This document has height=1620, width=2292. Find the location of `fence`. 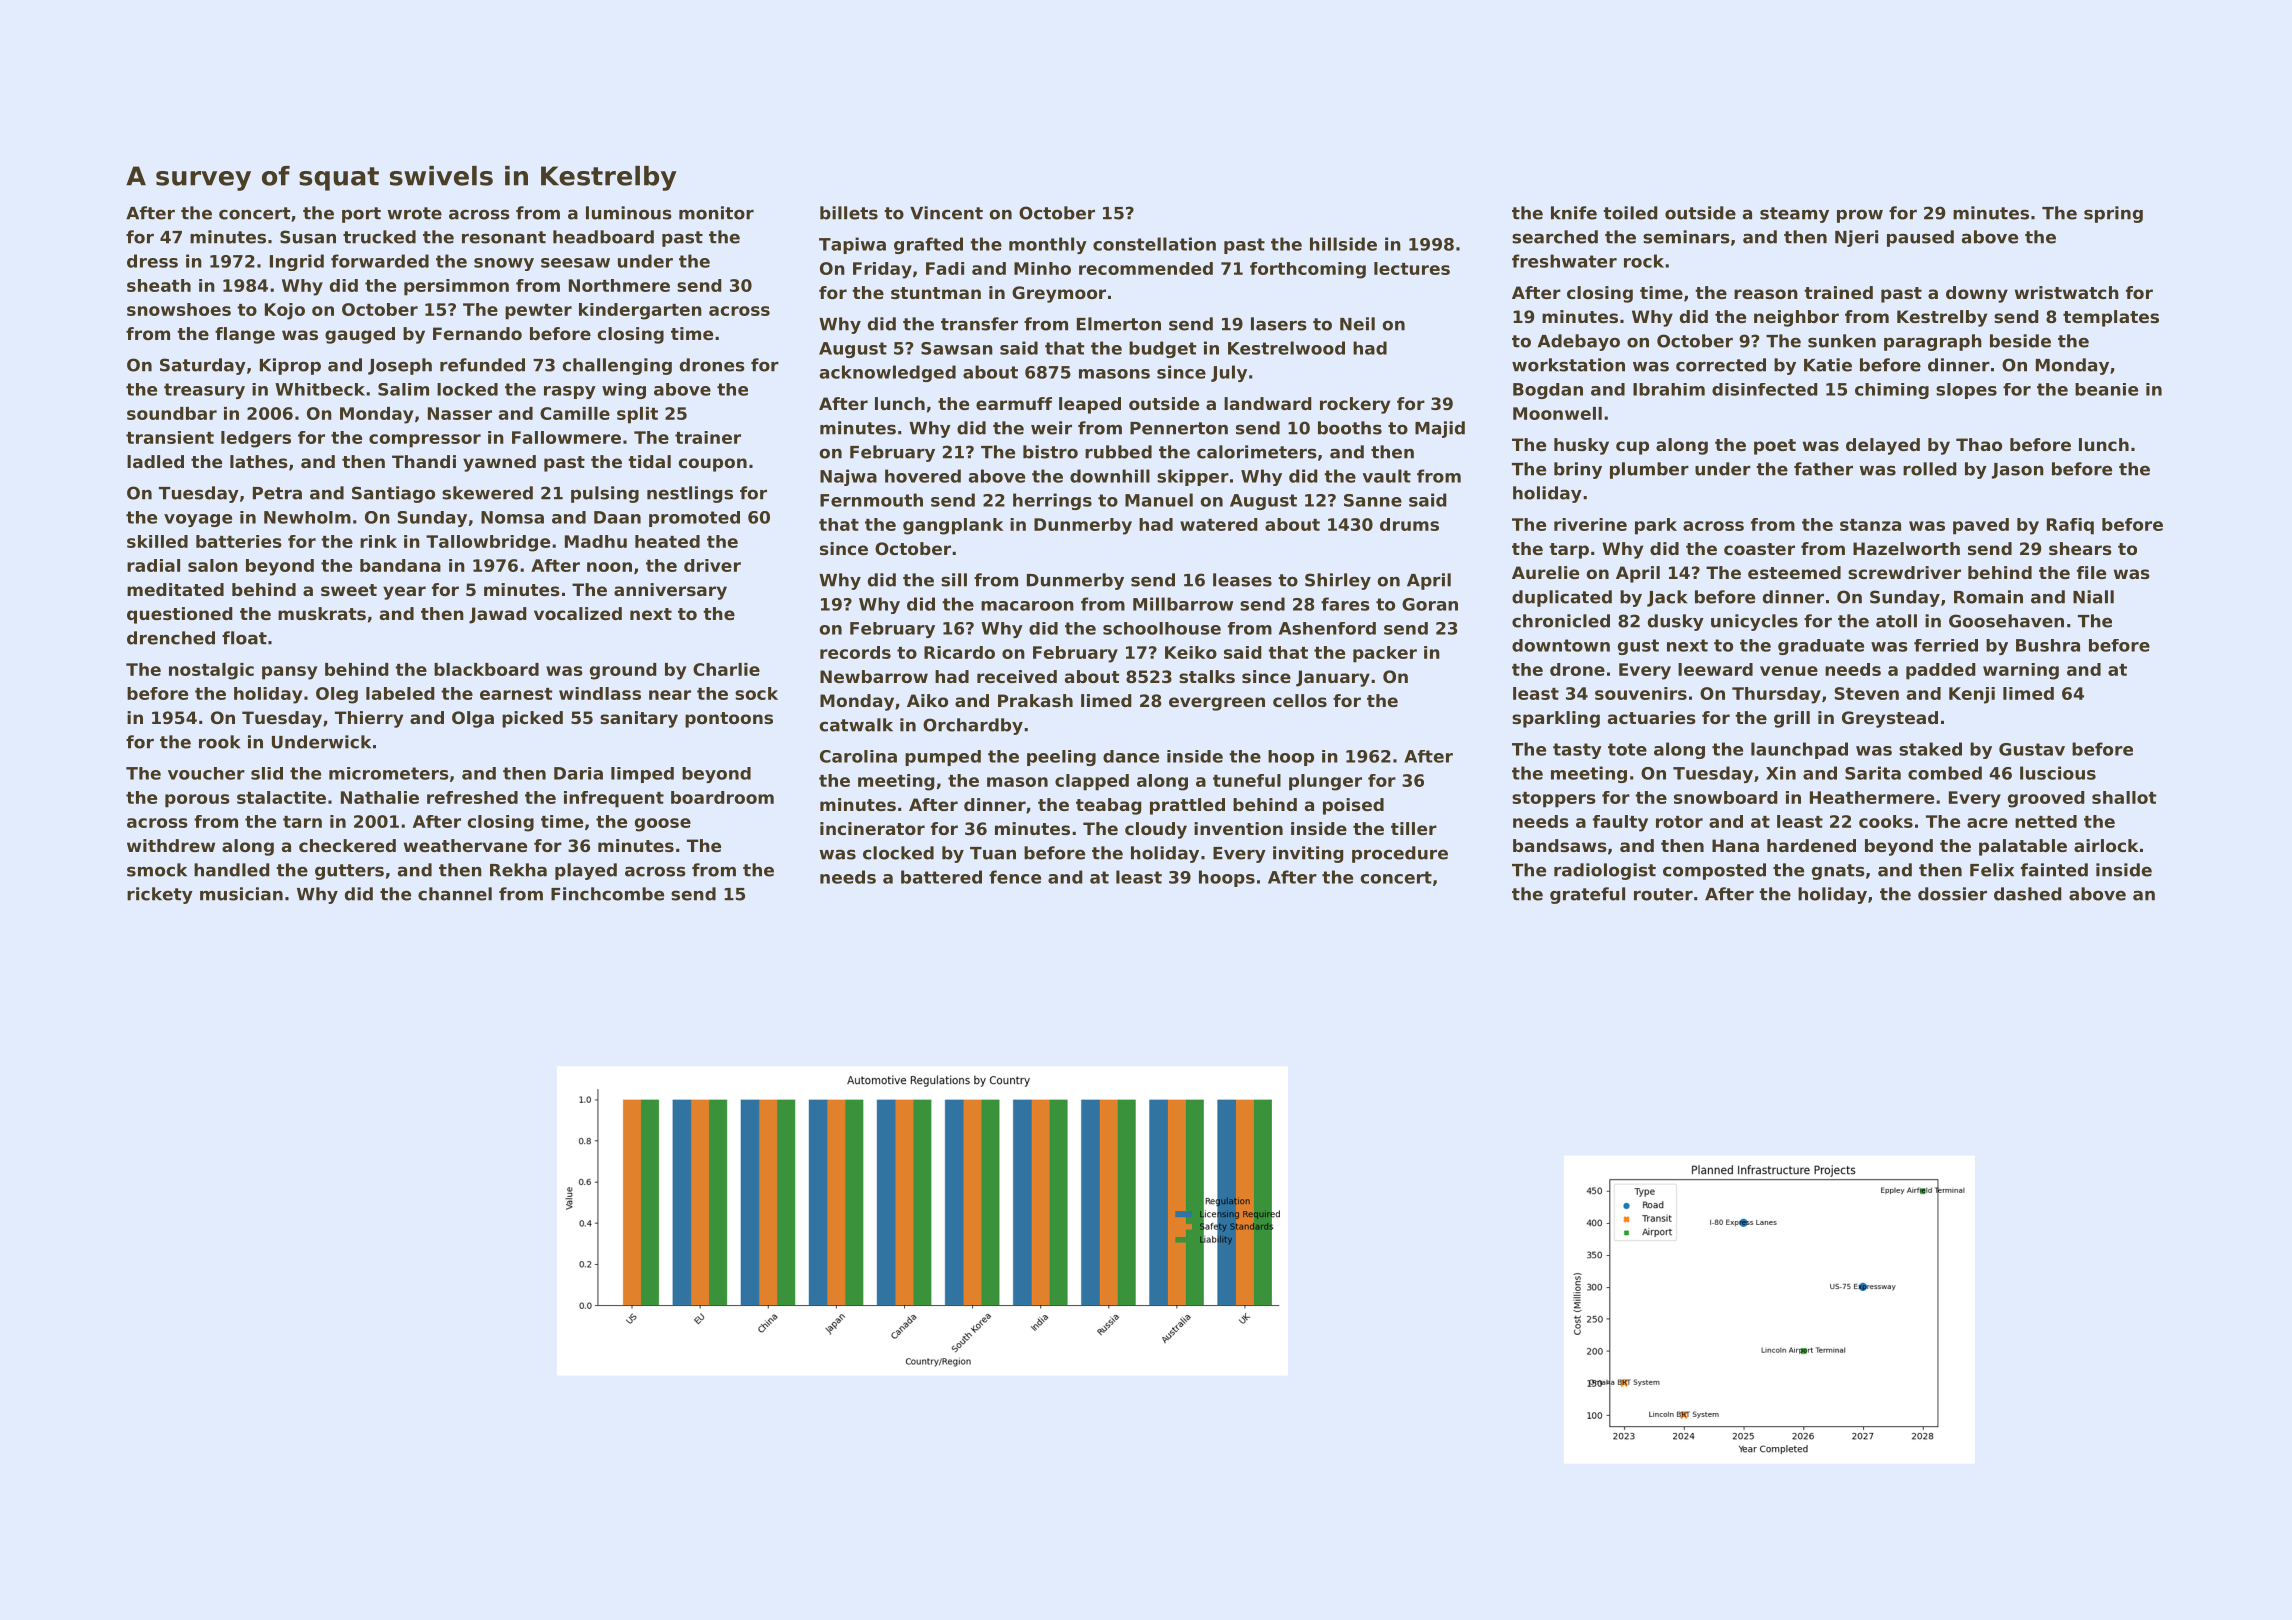

fence is located at coordinates (1015, 877).
